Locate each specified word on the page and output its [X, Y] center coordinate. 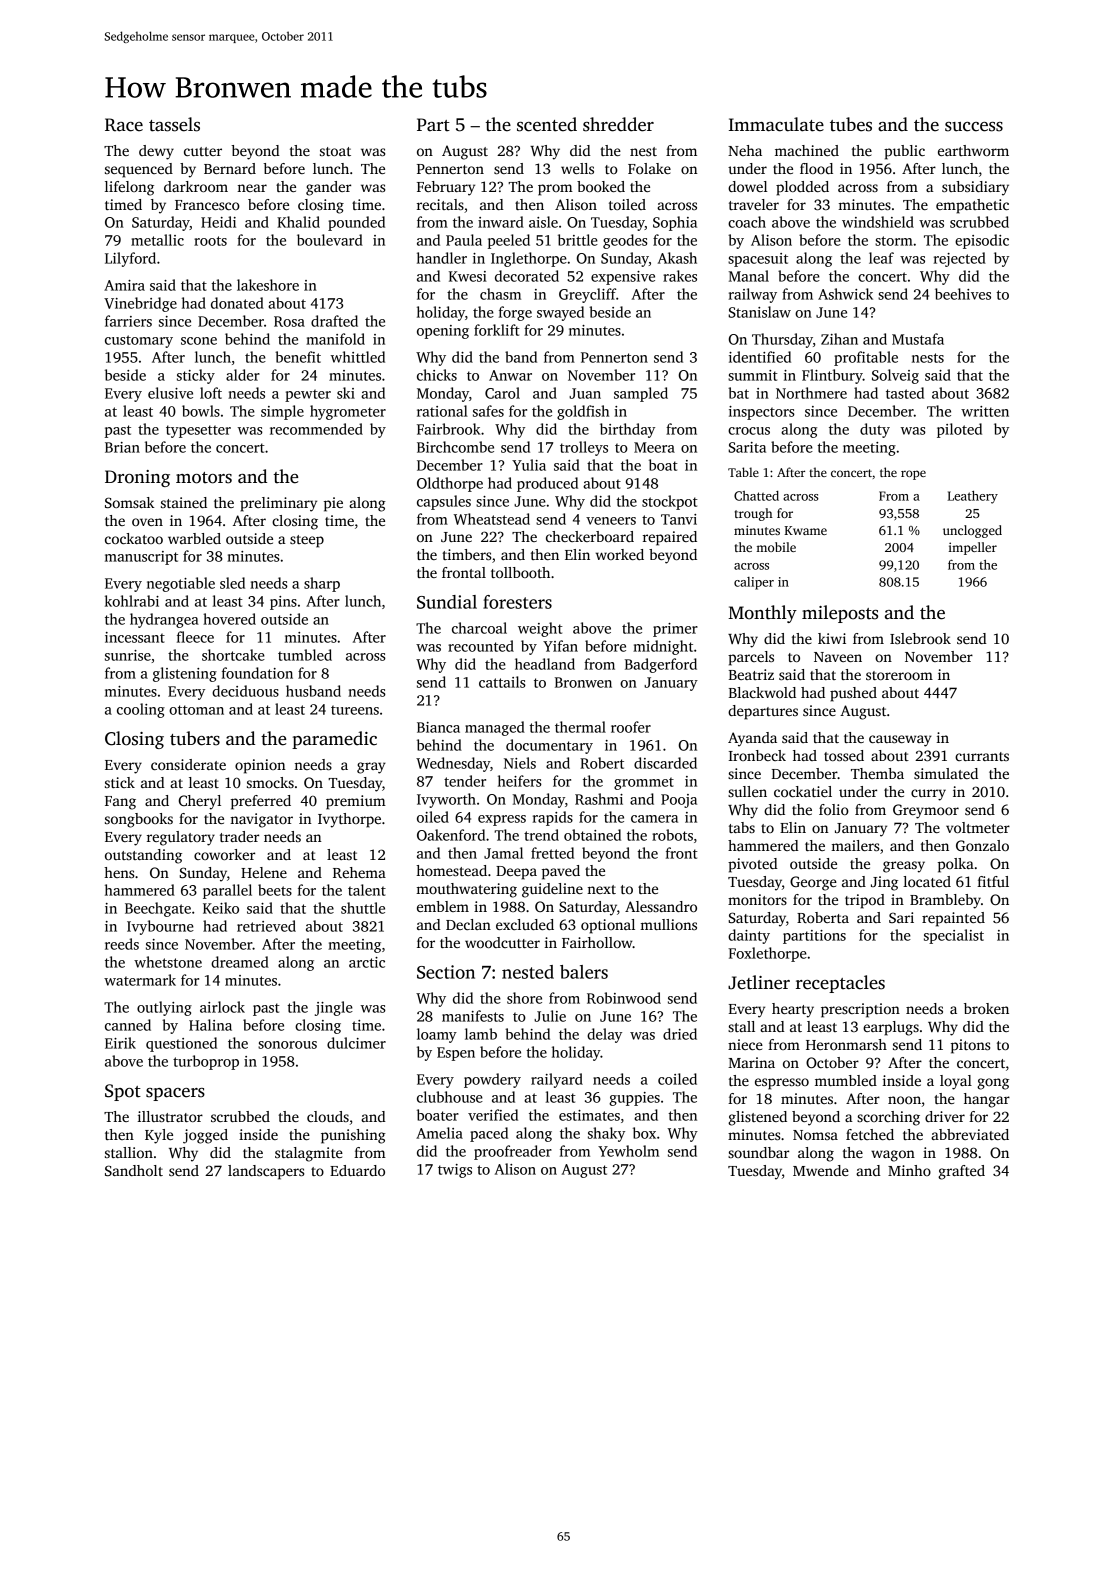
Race [124, 125]
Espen [456, 1054]
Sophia [675, 223]
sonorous [287, 1045]
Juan [585, 393]
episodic [982, 241]
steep [307, 541]
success [974, 127]
